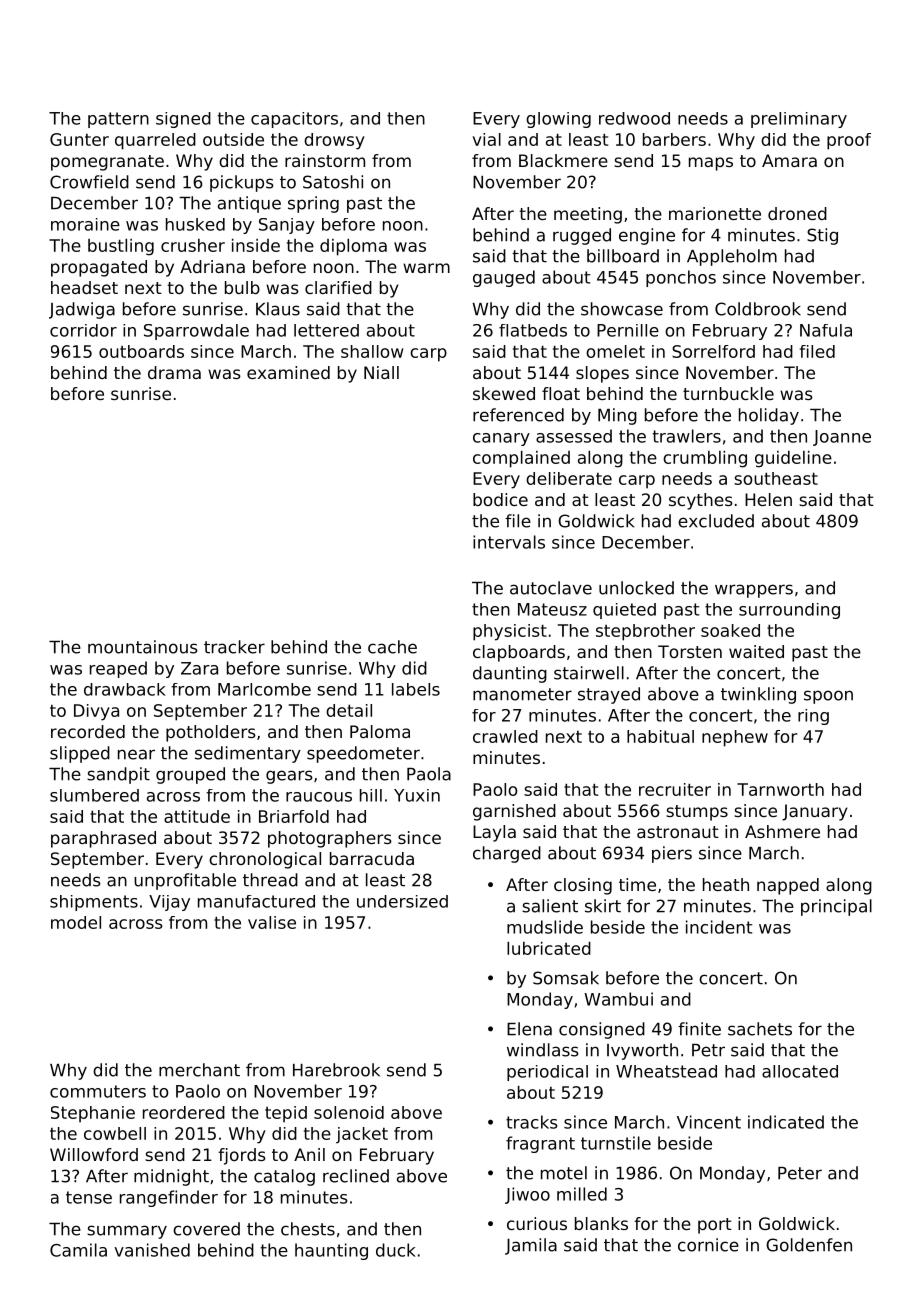  Describe the element at coordinates (76, 922) in the screenshot. I see `model` at that location.
